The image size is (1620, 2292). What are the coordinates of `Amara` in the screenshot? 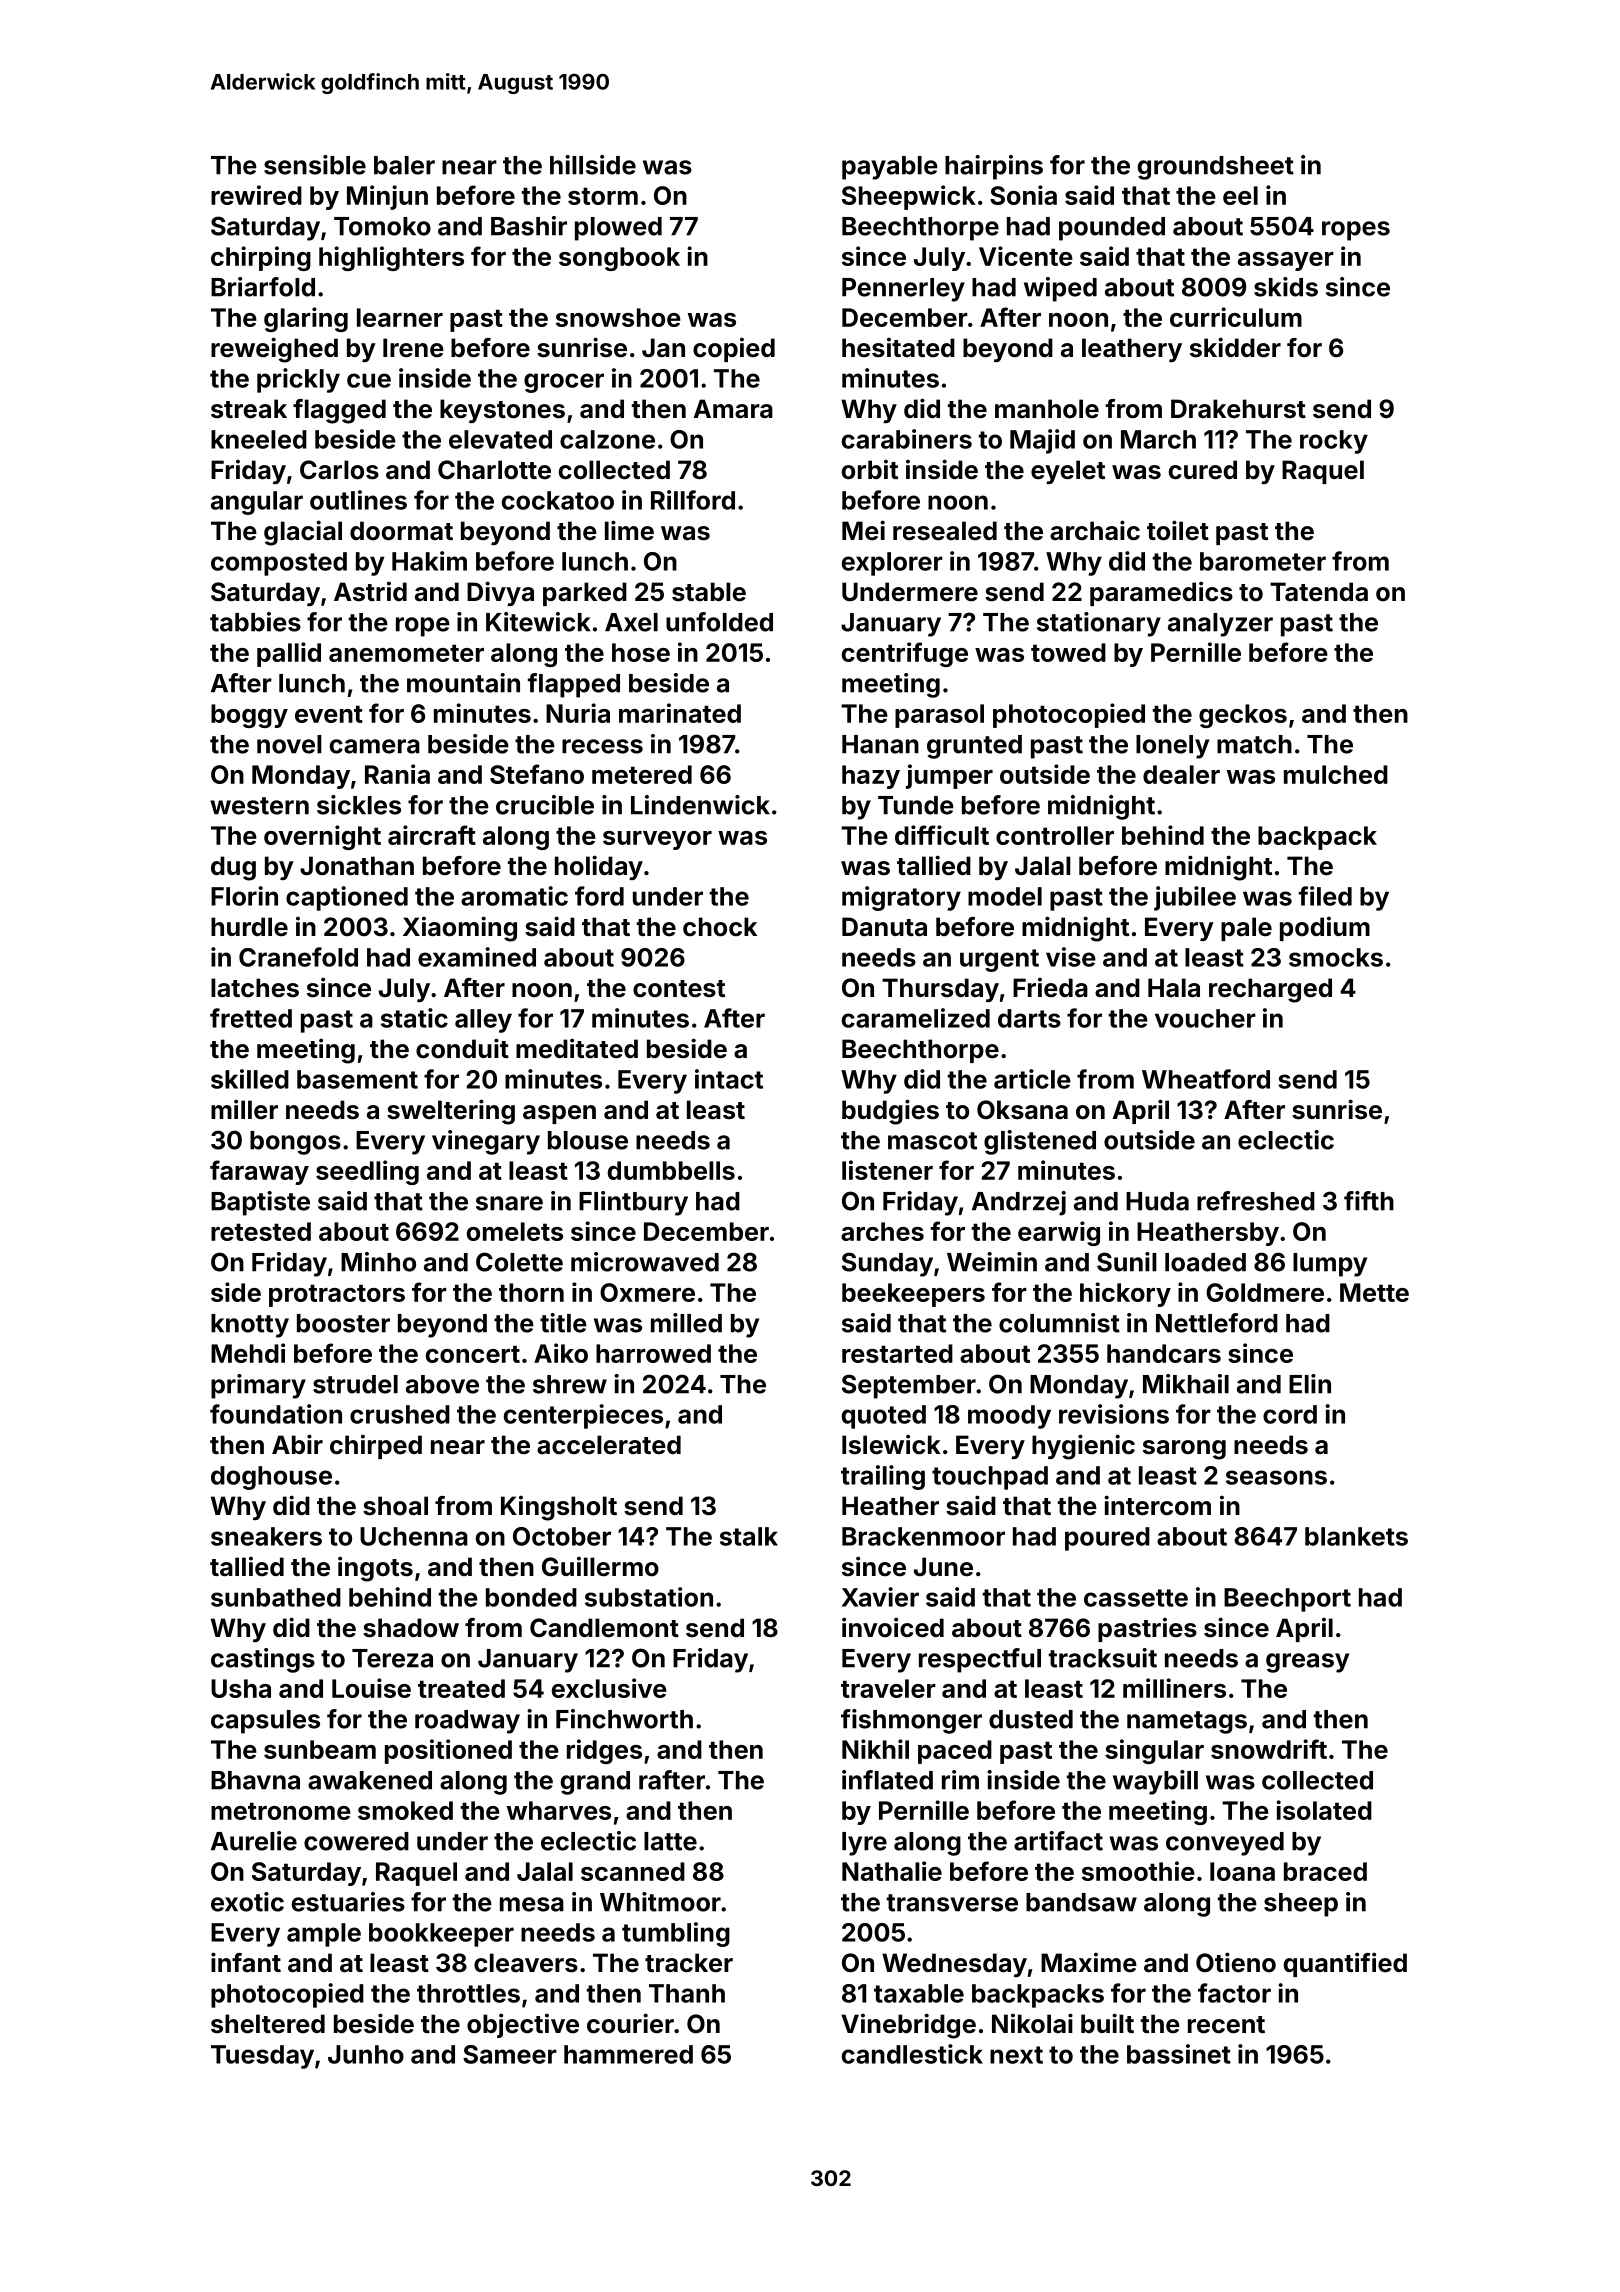 It's located at (733, 409).
